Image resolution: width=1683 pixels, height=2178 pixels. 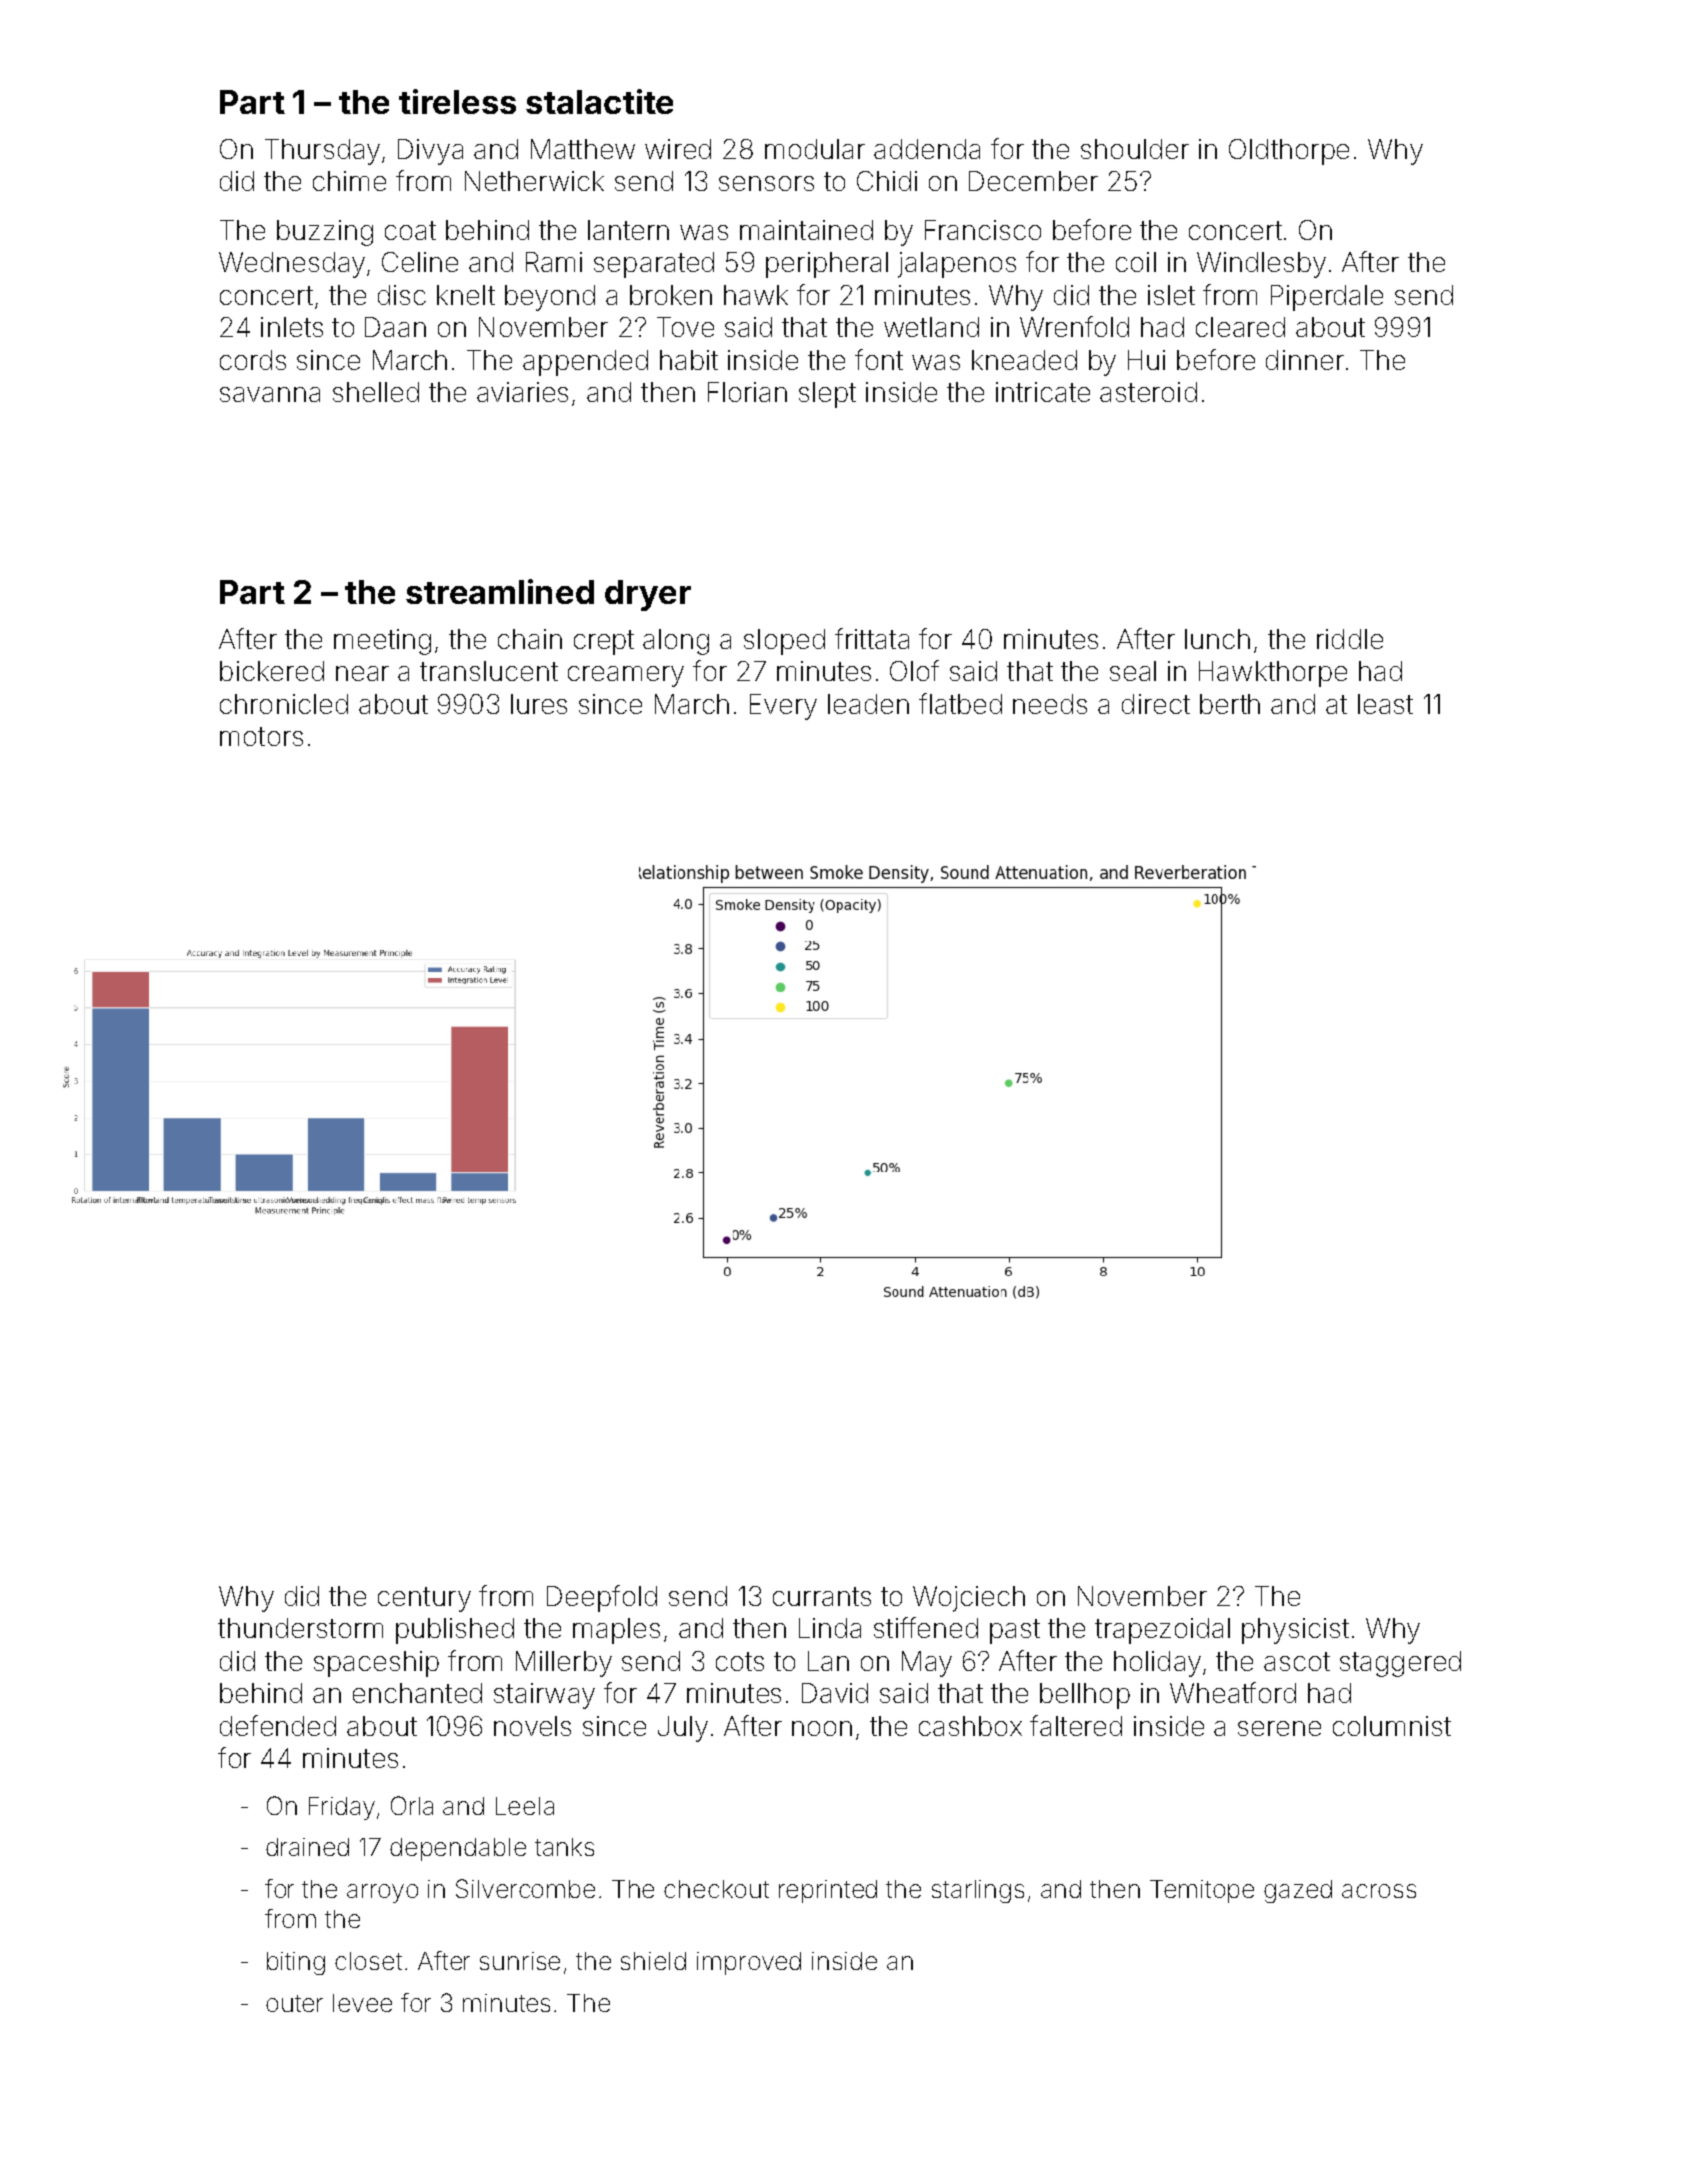 What do you see at coordinates (1327, 298) in the screenshot?
I see `Piperdale` at bounding box center [1327, 298].
